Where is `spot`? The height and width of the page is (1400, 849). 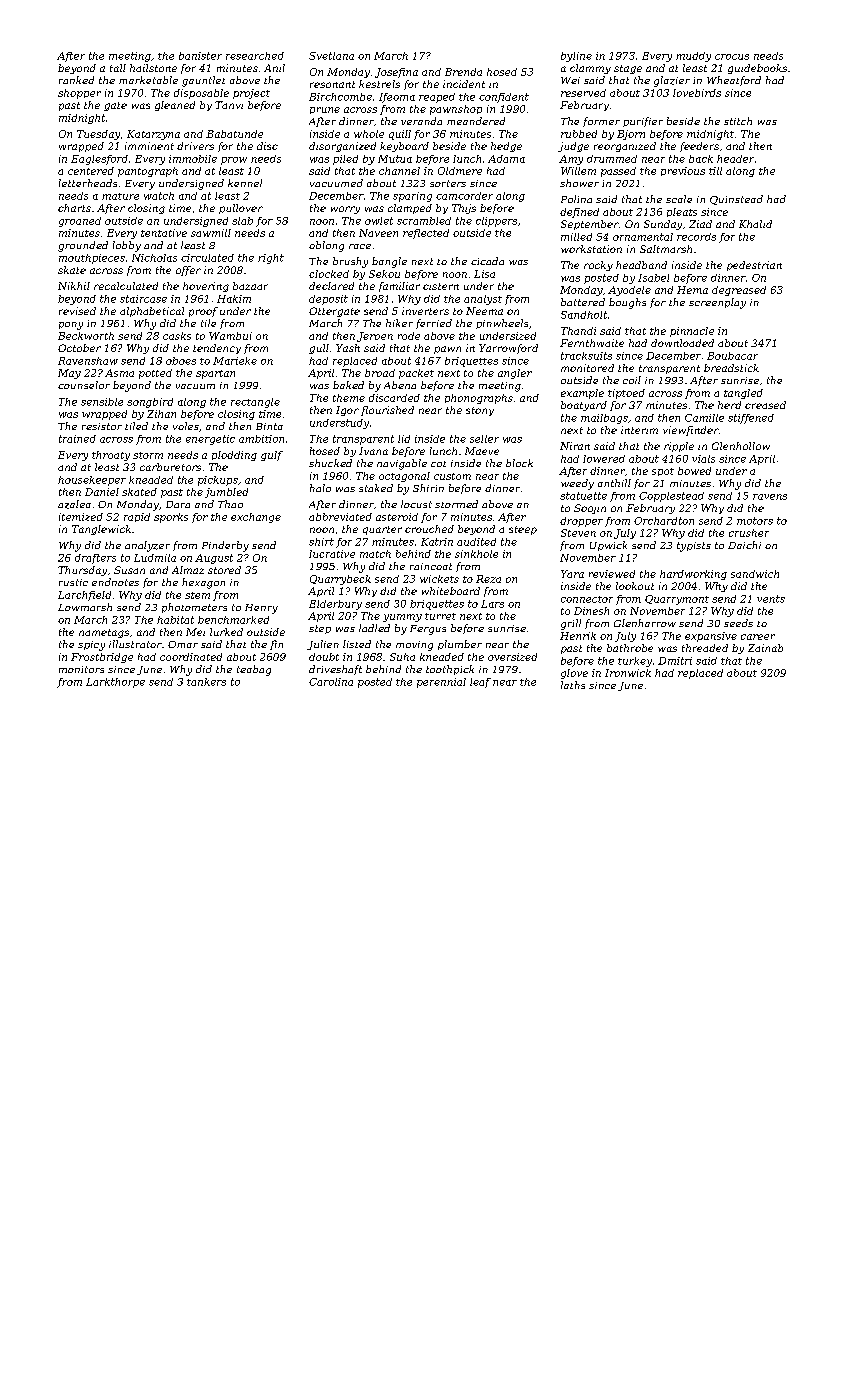 spot is located at coordinates (663, 472).
